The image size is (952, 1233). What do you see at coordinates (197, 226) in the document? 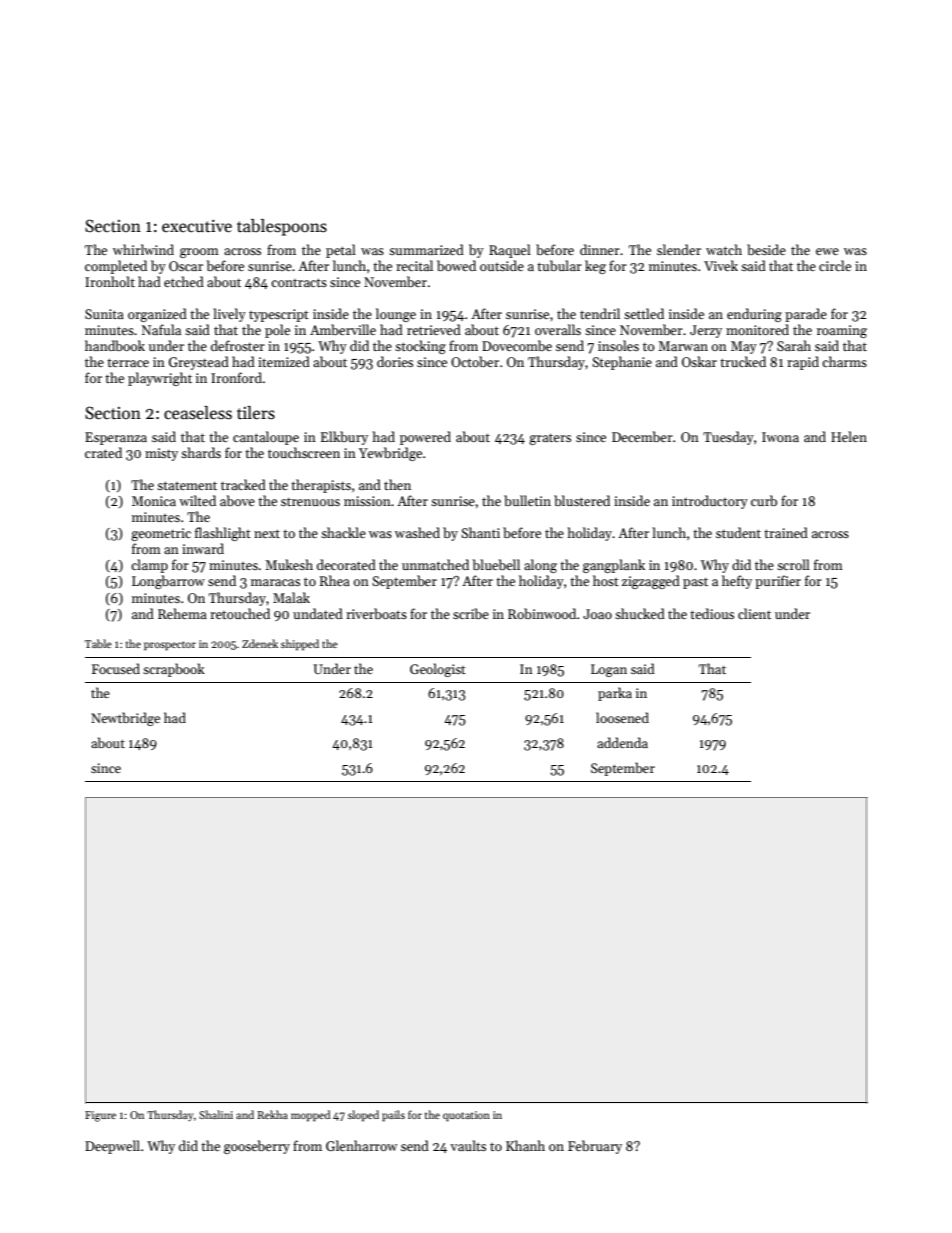
I see `executive` at bounding box center [197, 226].
